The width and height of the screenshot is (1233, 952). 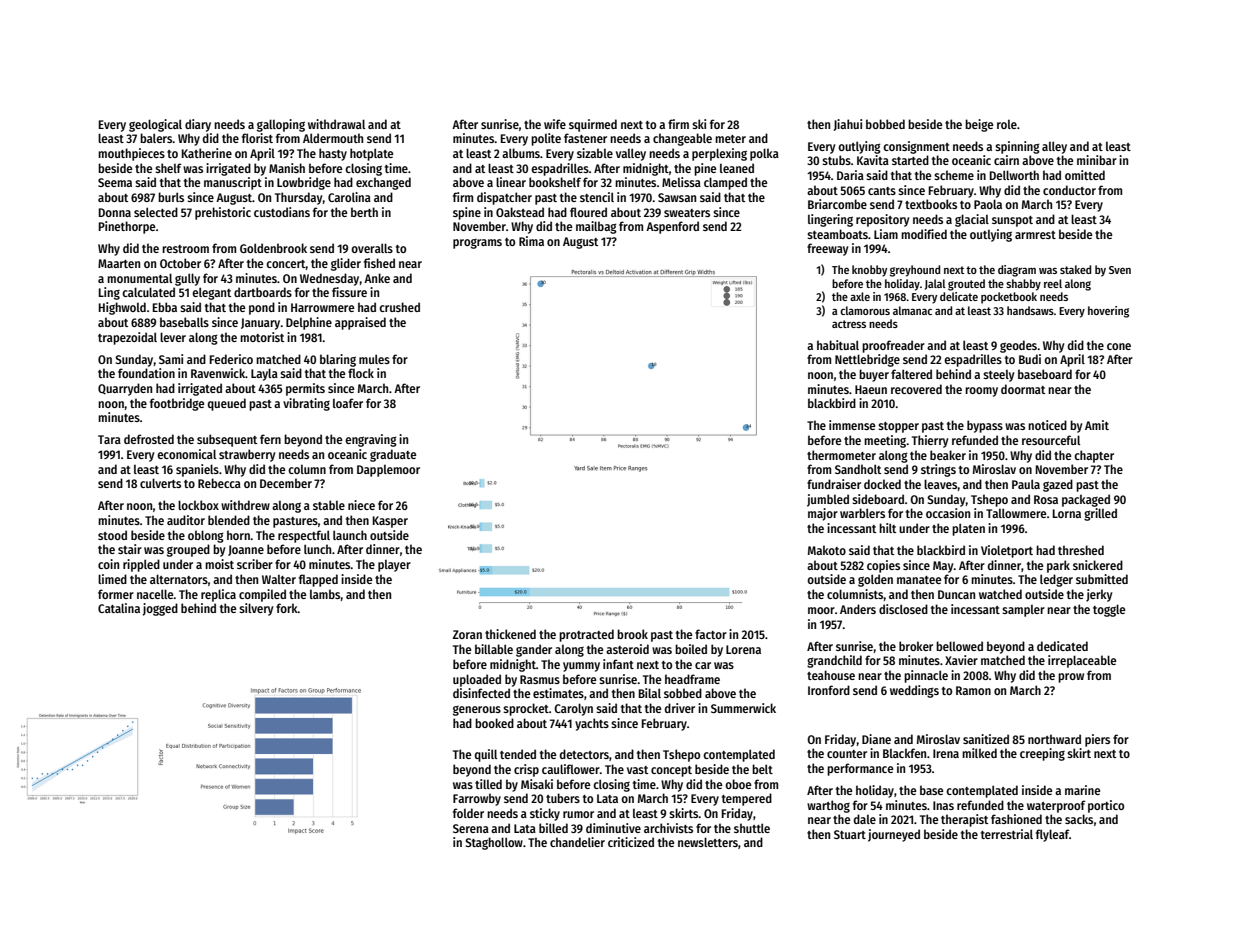 What do you see at coordinates (109, 439) in the screenshot?
I see `Tara` at bounding box center [109, 439].
